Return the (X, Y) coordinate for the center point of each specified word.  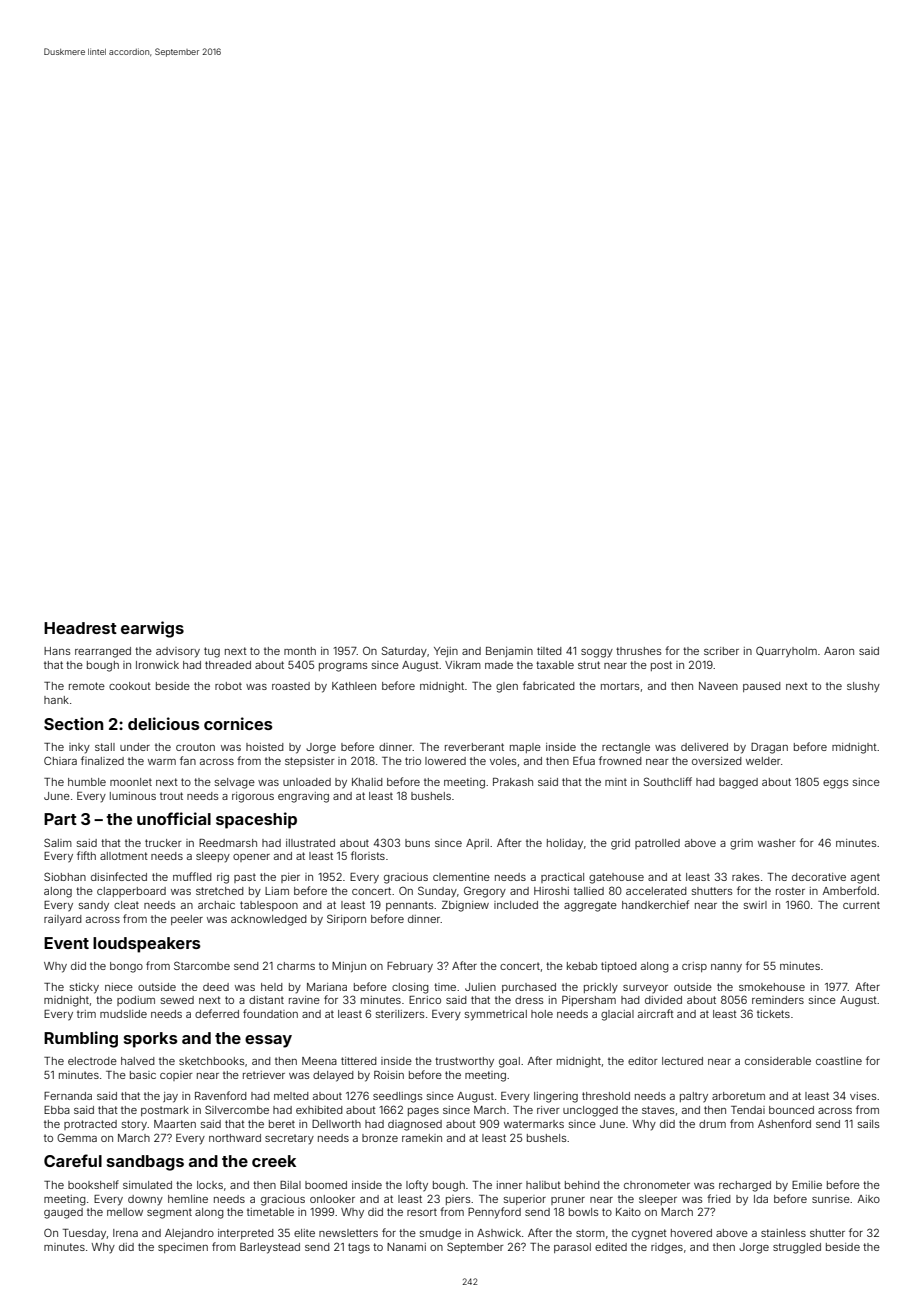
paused (762, 687)
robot (228, 686)
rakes (745, 877)
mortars (620, 686)
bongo (126, 967)
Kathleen (354, 686)
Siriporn (346, 919)
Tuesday (84, 1234)
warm (162, 762)
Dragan (769, 748)
